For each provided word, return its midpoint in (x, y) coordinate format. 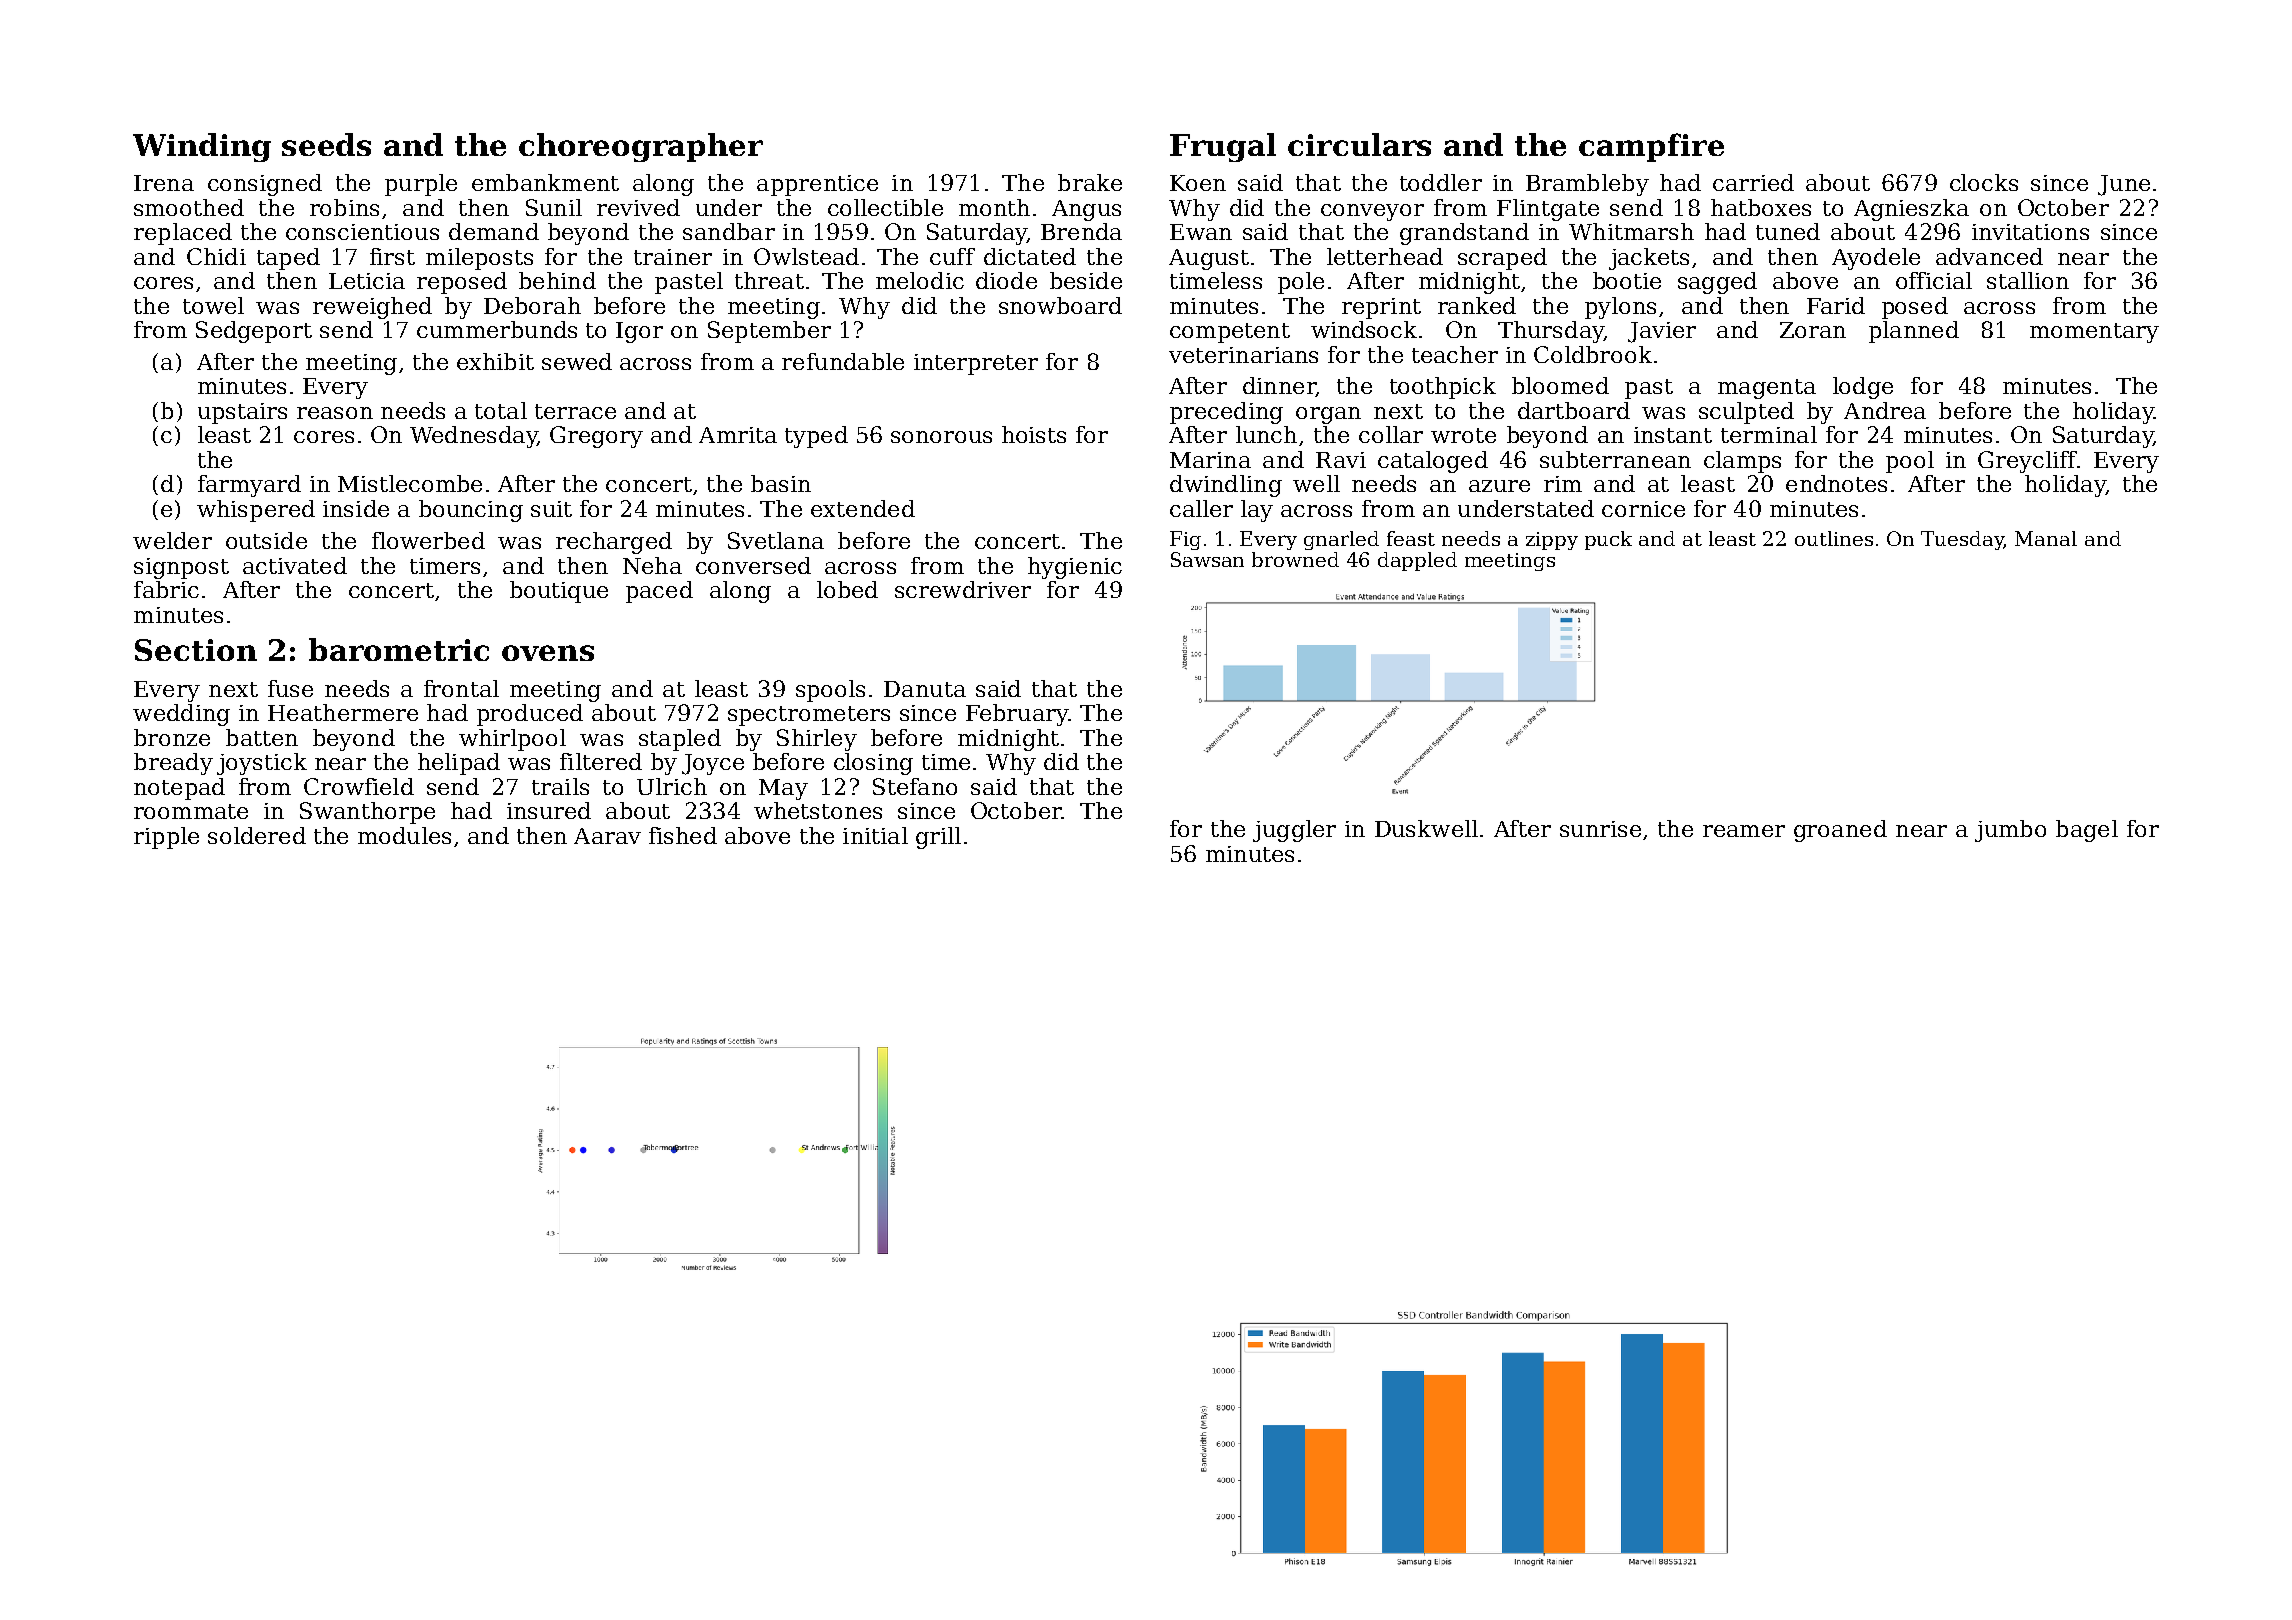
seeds (326, 144)
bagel (2087, 831)
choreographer (641, 147)
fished (683, 835)
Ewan (1201, 232)
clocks (1984, 182)
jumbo (2010, 831)
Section (196, 650)
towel (213, 305)
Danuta (925, 689)
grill (938, 838)
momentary (2094, 333)
